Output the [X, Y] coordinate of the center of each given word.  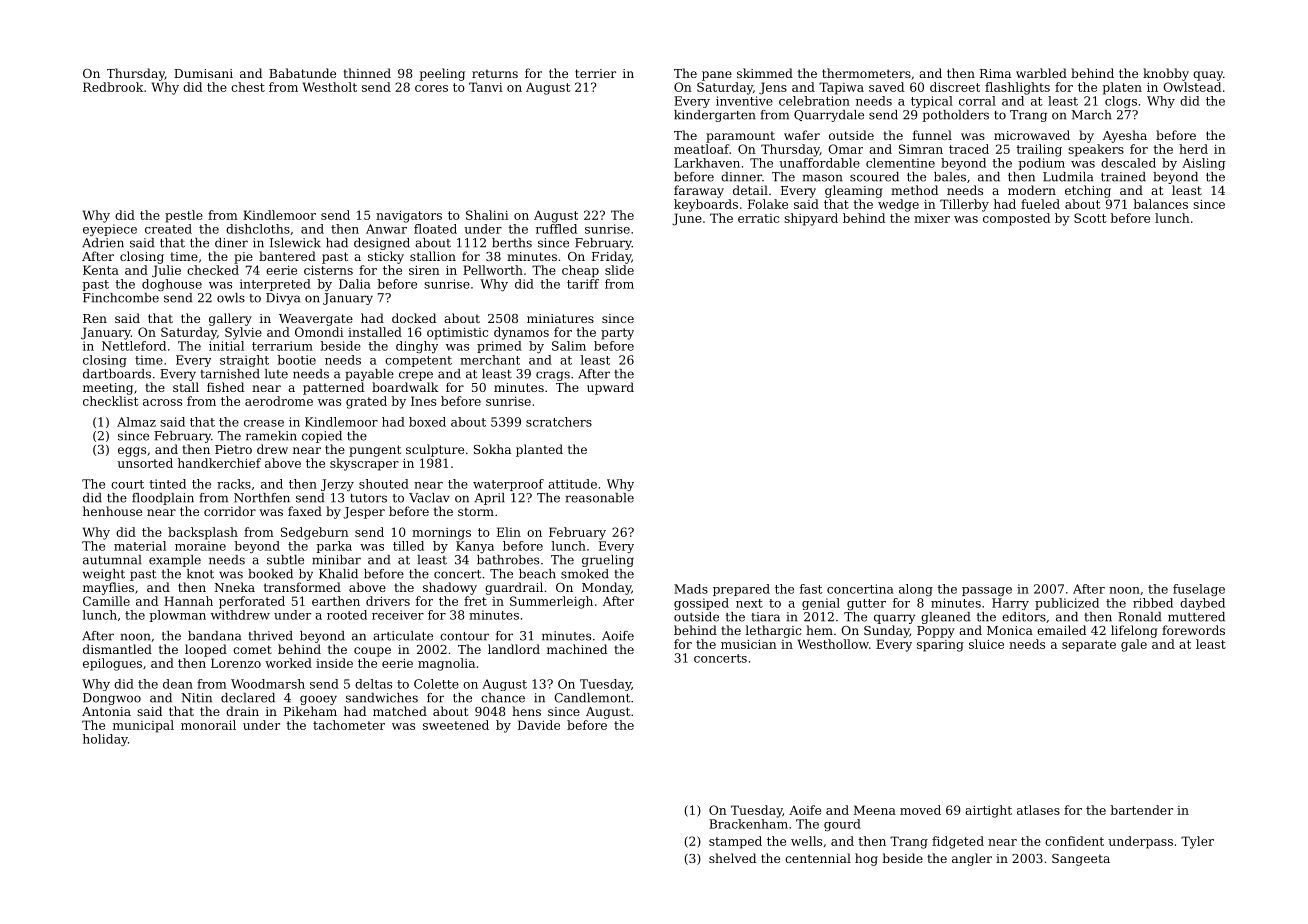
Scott [1090, 218]
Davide [539, 725]
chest [248, 87]
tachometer [349, 725]
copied [322, 437]
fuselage [1199, 590]
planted [539, 450]
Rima [995, 73]
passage [987, 591]
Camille [106, 601]
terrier [595, 73]
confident [1074, 841]
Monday [606, 588]
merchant [490, 360]
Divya [283, 299]
